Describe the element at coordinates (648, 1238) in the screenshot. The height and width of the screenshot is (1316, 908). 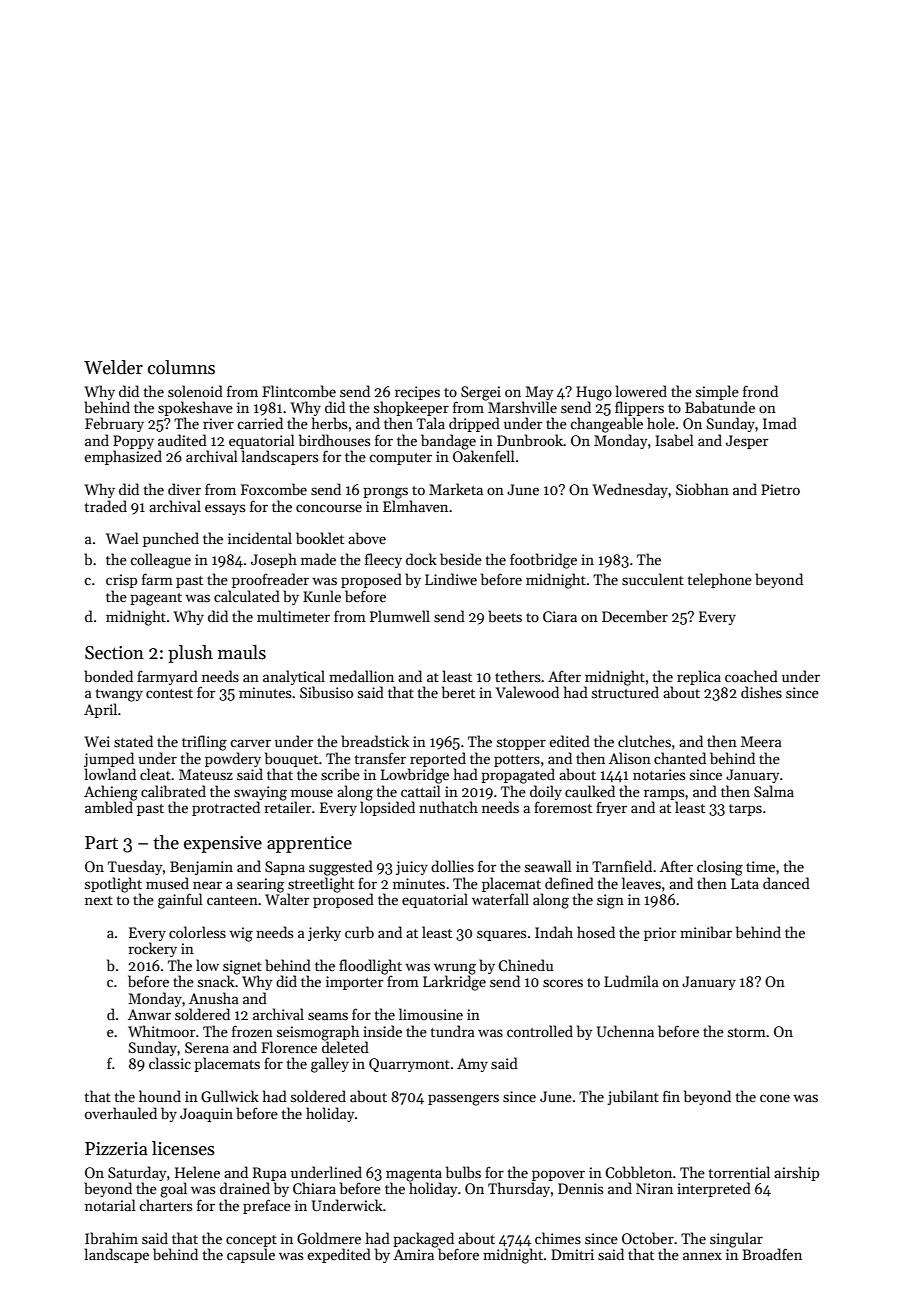
I see `October` at that location.
